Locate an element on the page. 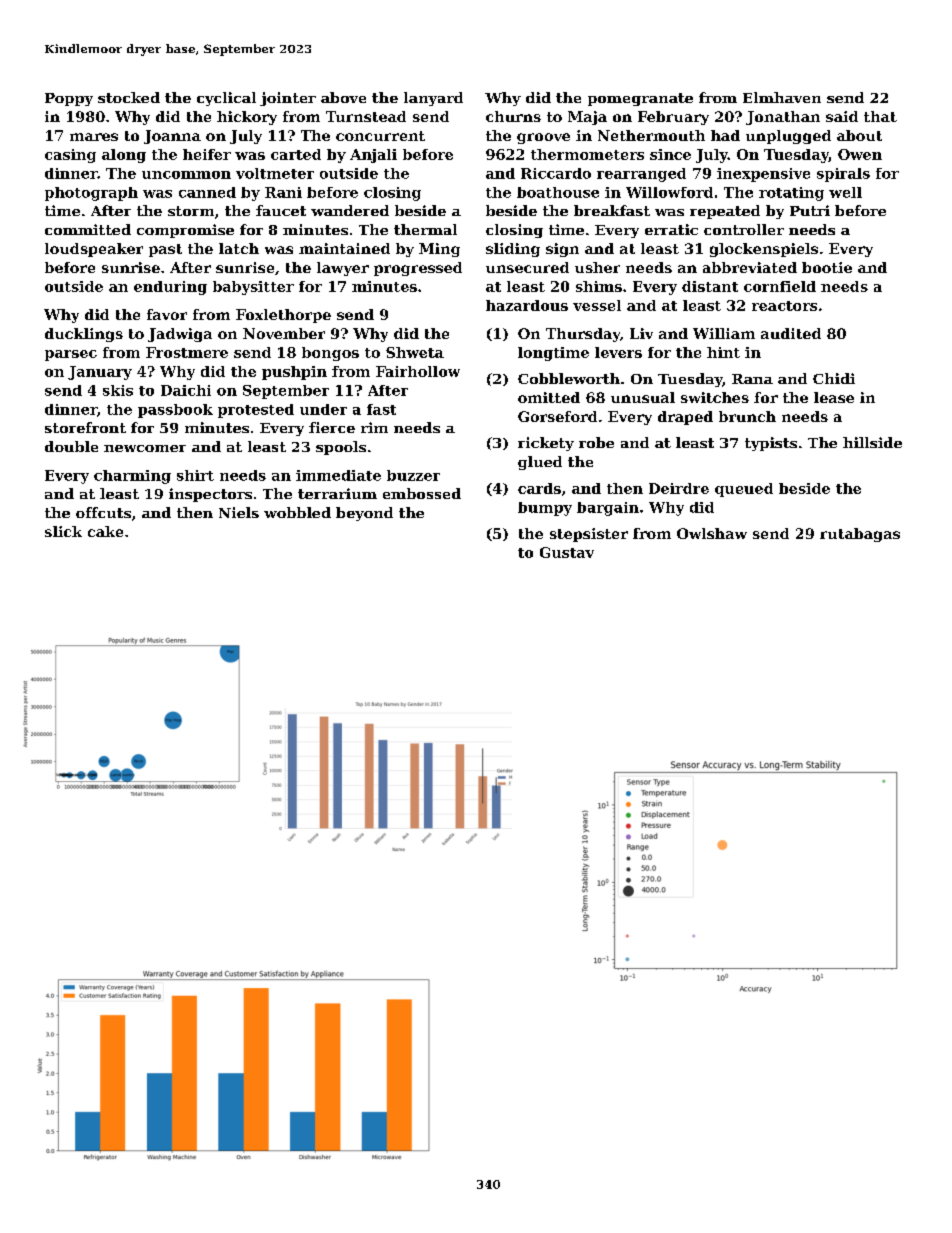  favor is located at coordinates (167, 314).
